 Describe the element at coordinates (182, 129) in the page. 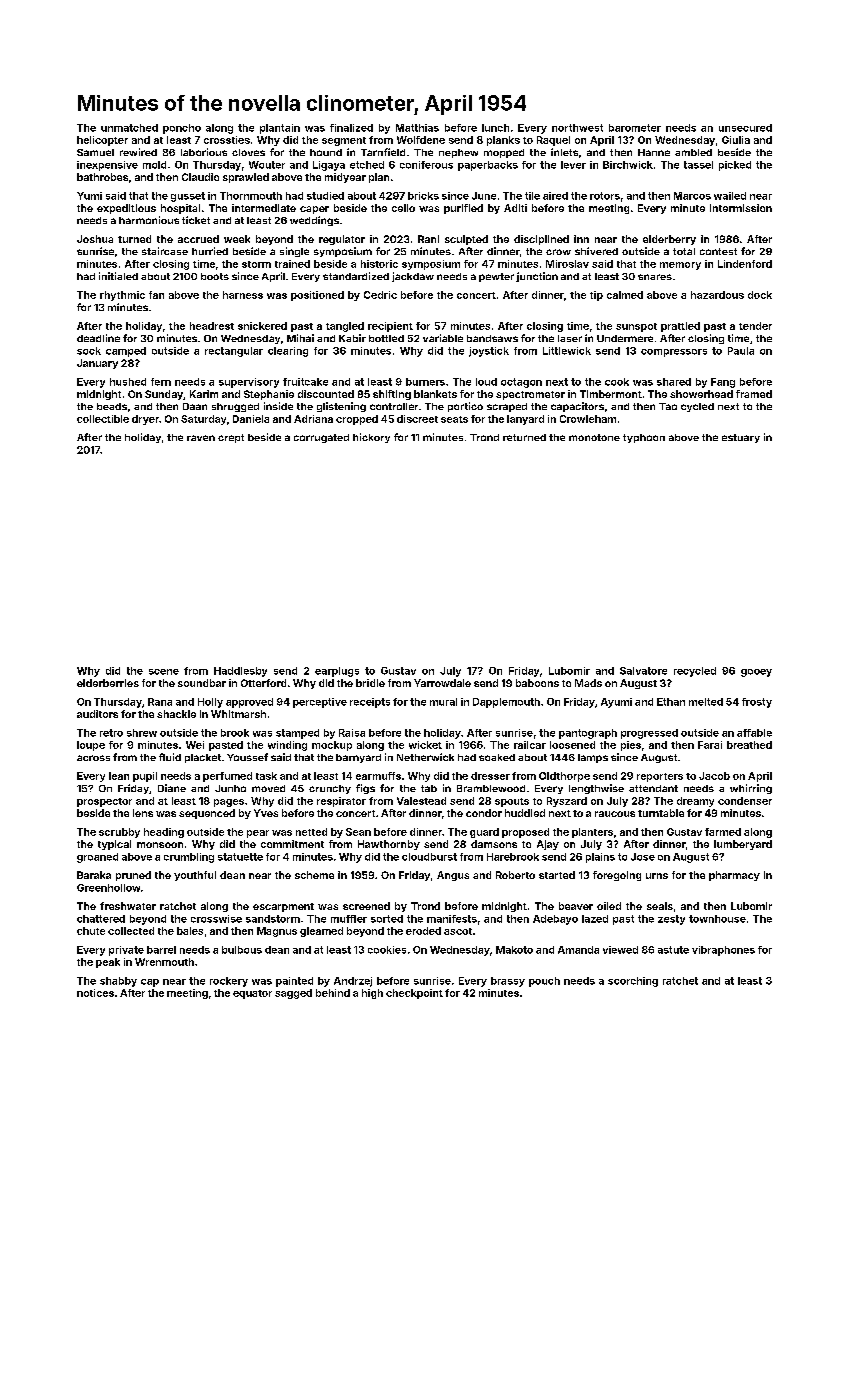

I see `poncho` at that location.
